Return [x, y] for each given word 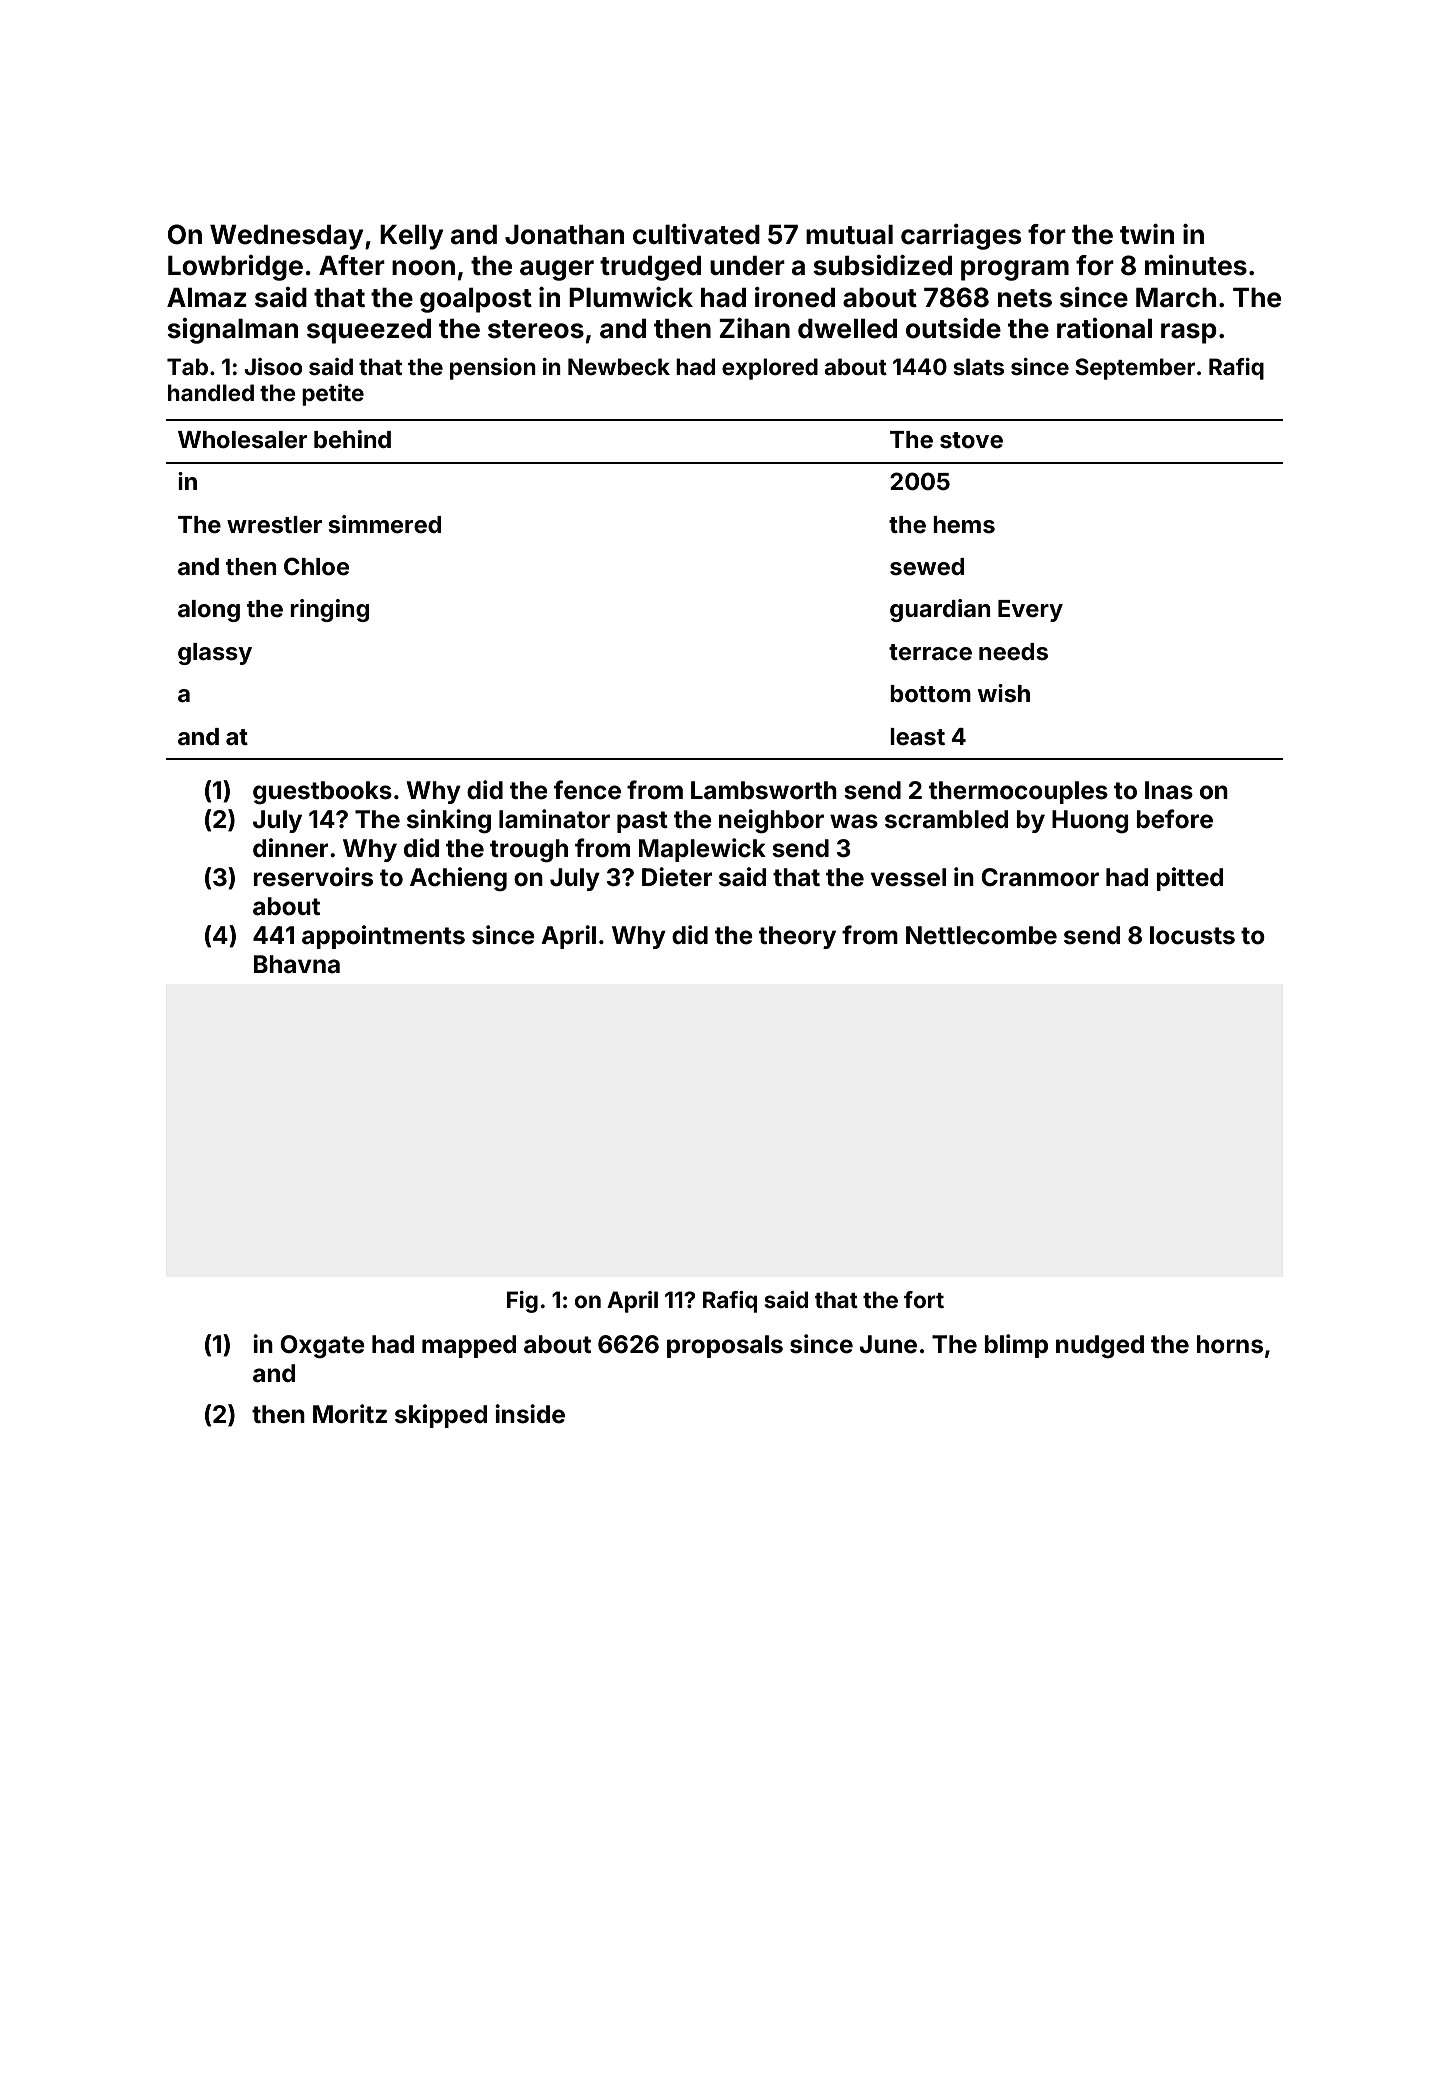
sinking [449, 821]
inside [530, 1414]
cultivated [696, 234]
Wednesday [286, 237]
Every [1030, 611]
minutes [1196, 265]
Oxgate [322, 1347]
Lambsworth [764, 790]
